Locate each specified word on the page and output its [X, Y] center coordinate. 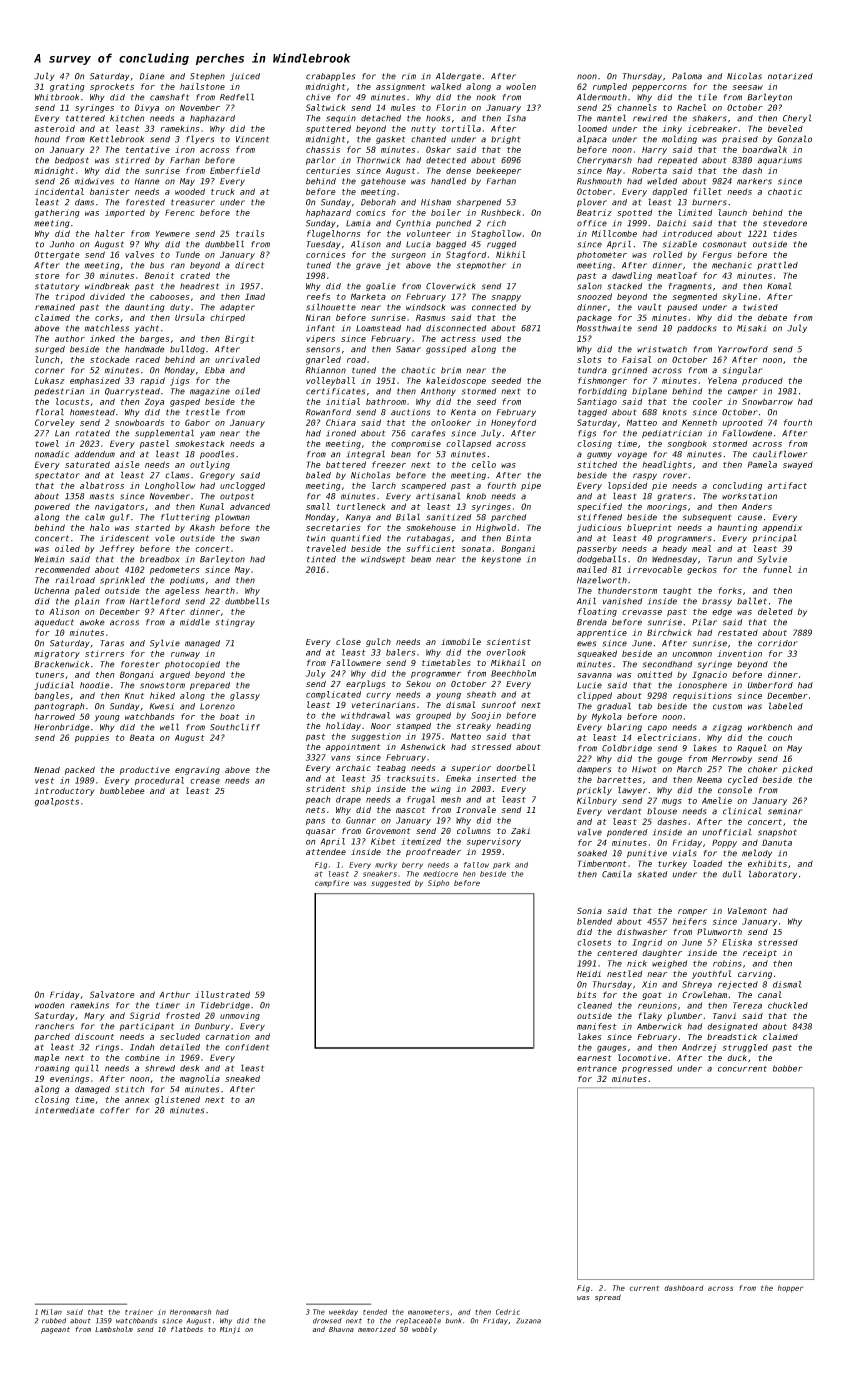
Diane [152, 76]
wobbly [424, 1330]
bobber [788, 1068]
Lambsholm [114, 1329]
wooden [49, 1005]
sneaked [242, 1078]
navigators [119, 507]
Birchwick [669, 632]
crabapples [330, 76]
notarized [790, 76]
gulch [378, 642]
